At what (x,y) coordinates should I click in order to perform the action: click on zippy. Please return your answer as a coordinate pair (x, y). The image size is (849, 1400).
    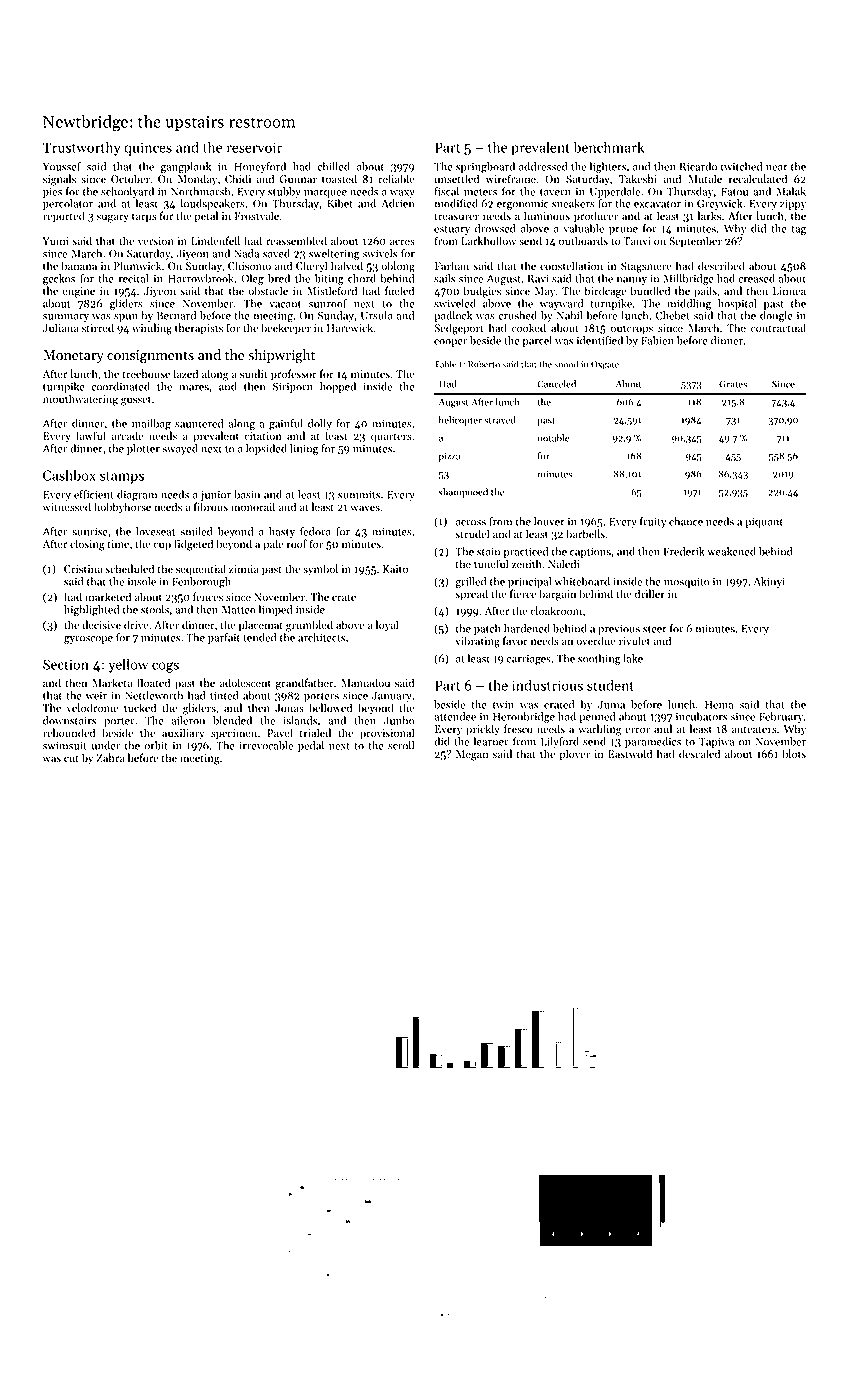
    Looking at the image, I should click on (793, 204).
